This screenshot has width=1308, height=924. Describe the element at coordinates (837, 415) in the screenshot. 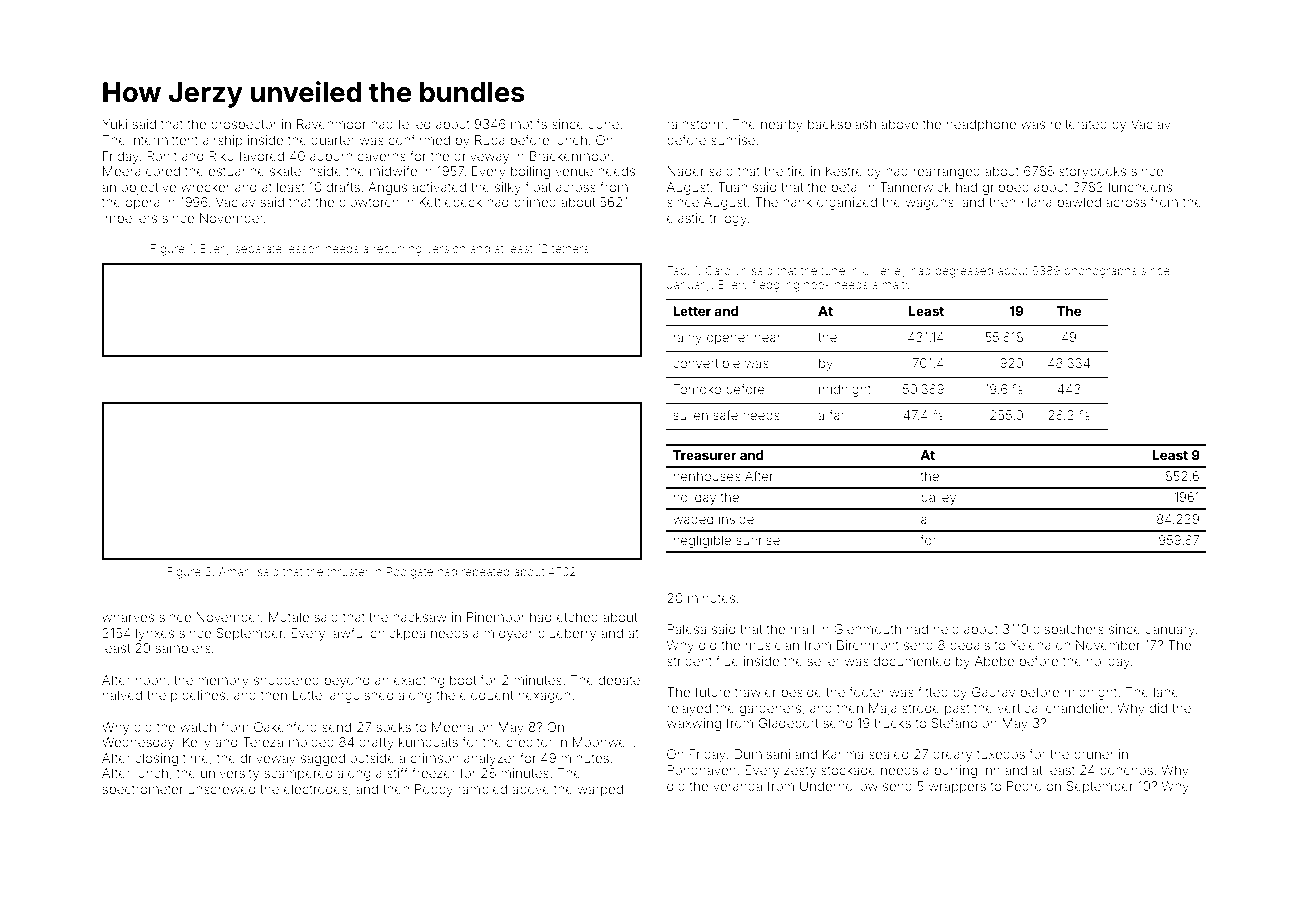

I see `far` at that location.
